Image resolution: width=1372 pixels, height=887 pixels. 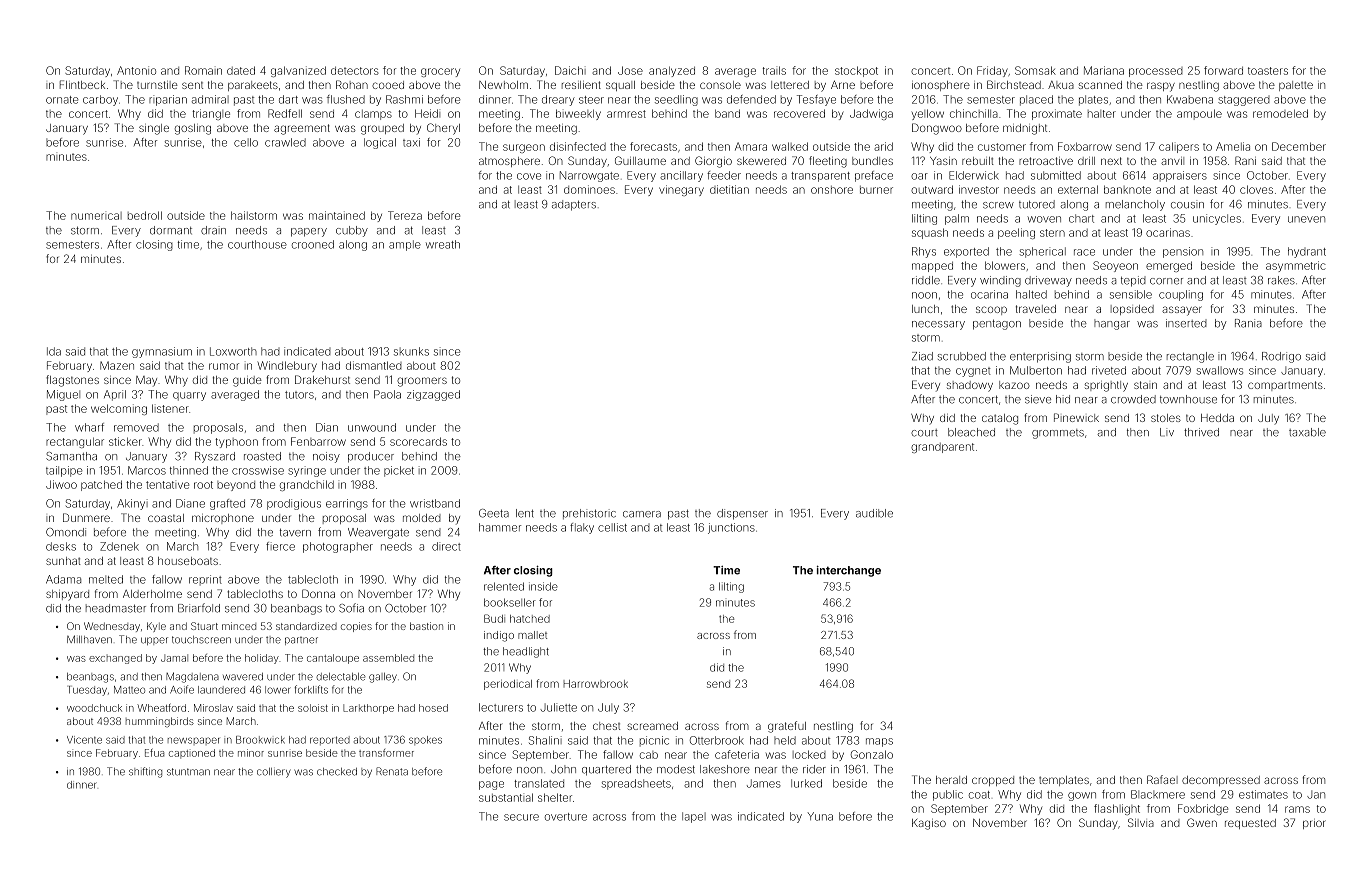 What do you see at coordinates (510, 602) in the document?
I see `bookseller` at bounding box center [510, 602].
